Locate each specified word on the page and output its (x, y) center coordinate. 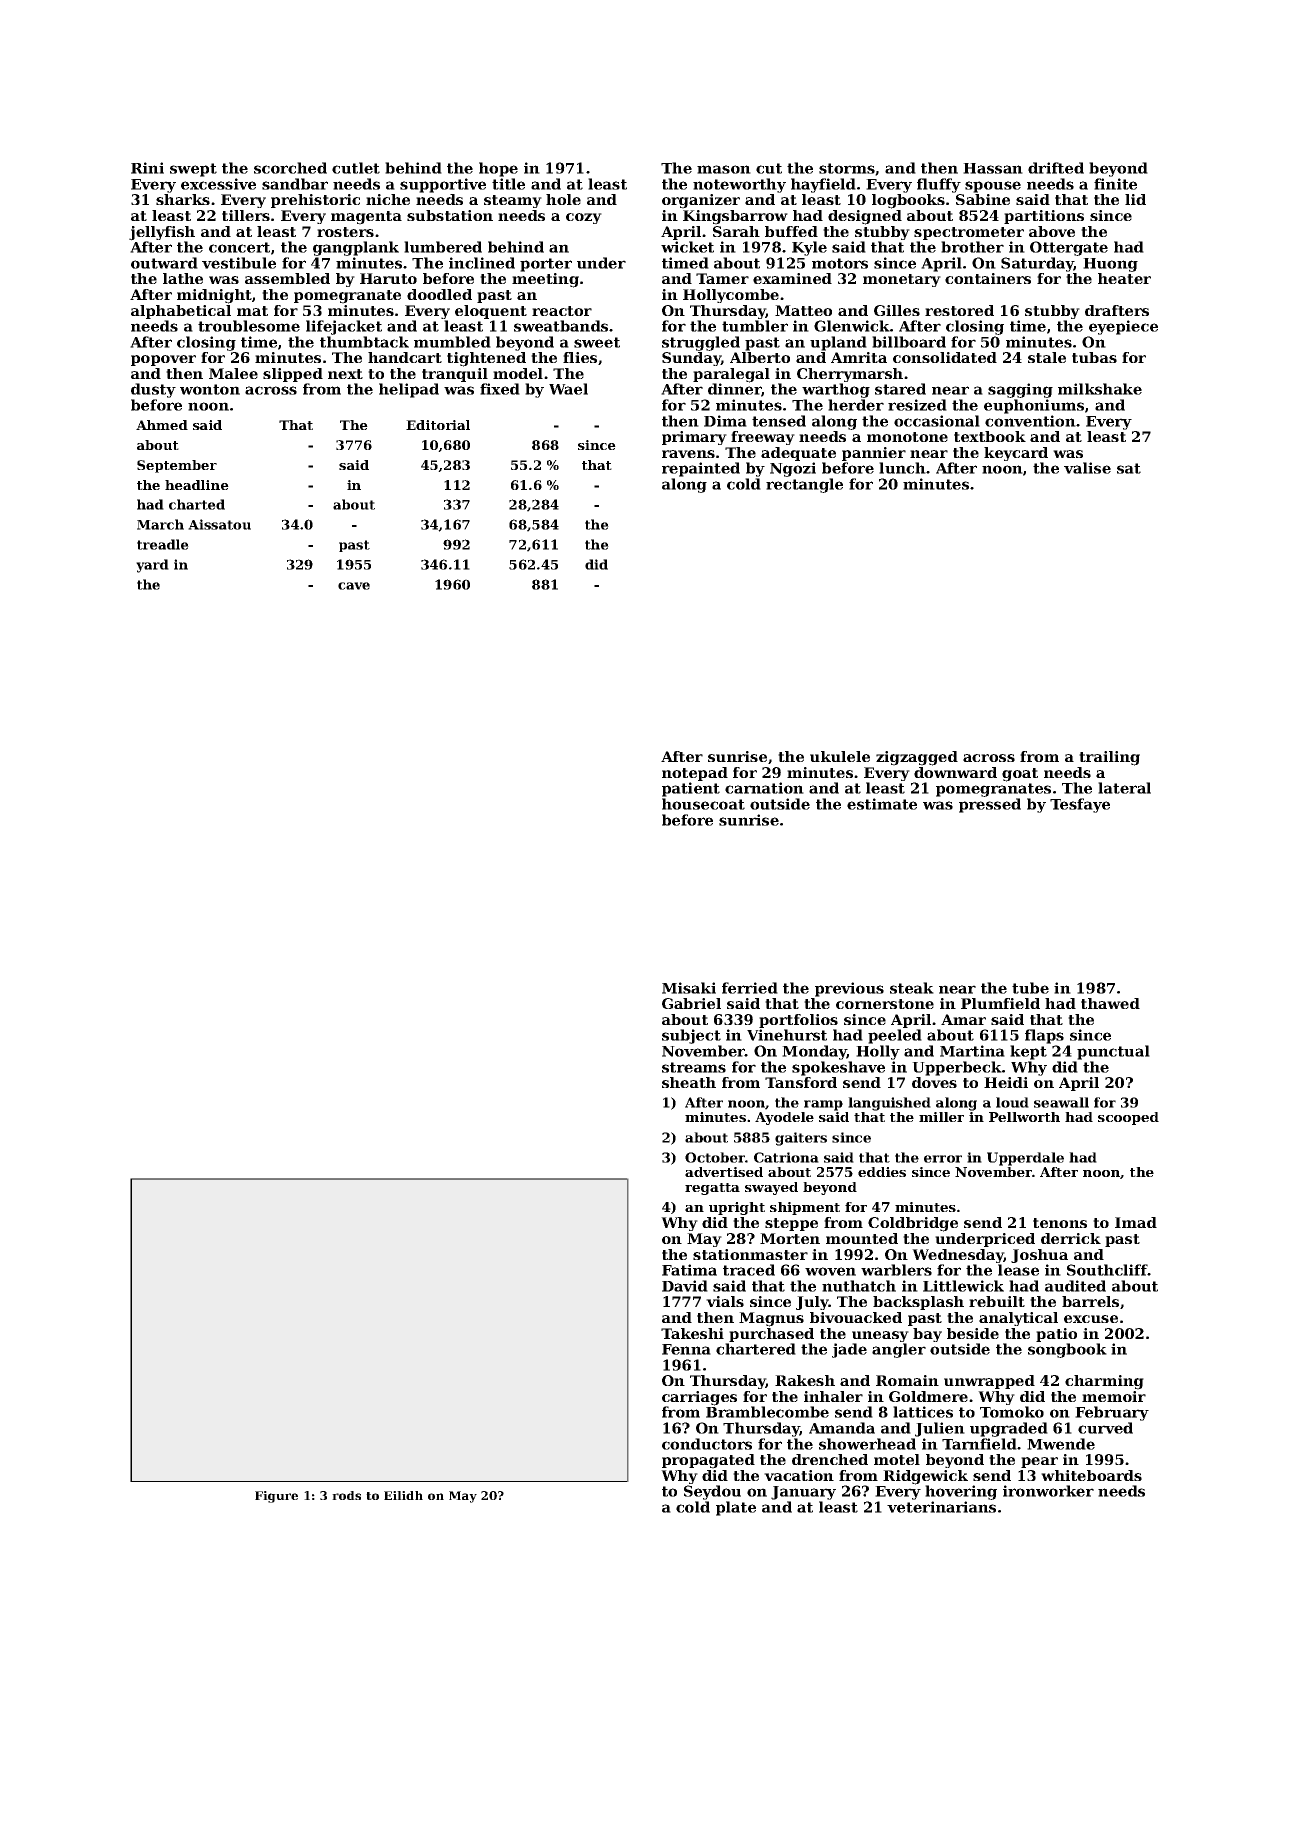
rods (346, 1495)
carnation (764, 788)
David (685, 1286)
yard (152, 566)
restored (959, 310)
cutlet (356, 168)
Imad (1136, 1222)
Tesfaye (1080, 805)
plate (736, 1508)
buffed (791, 231)
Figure (276, 1497)
